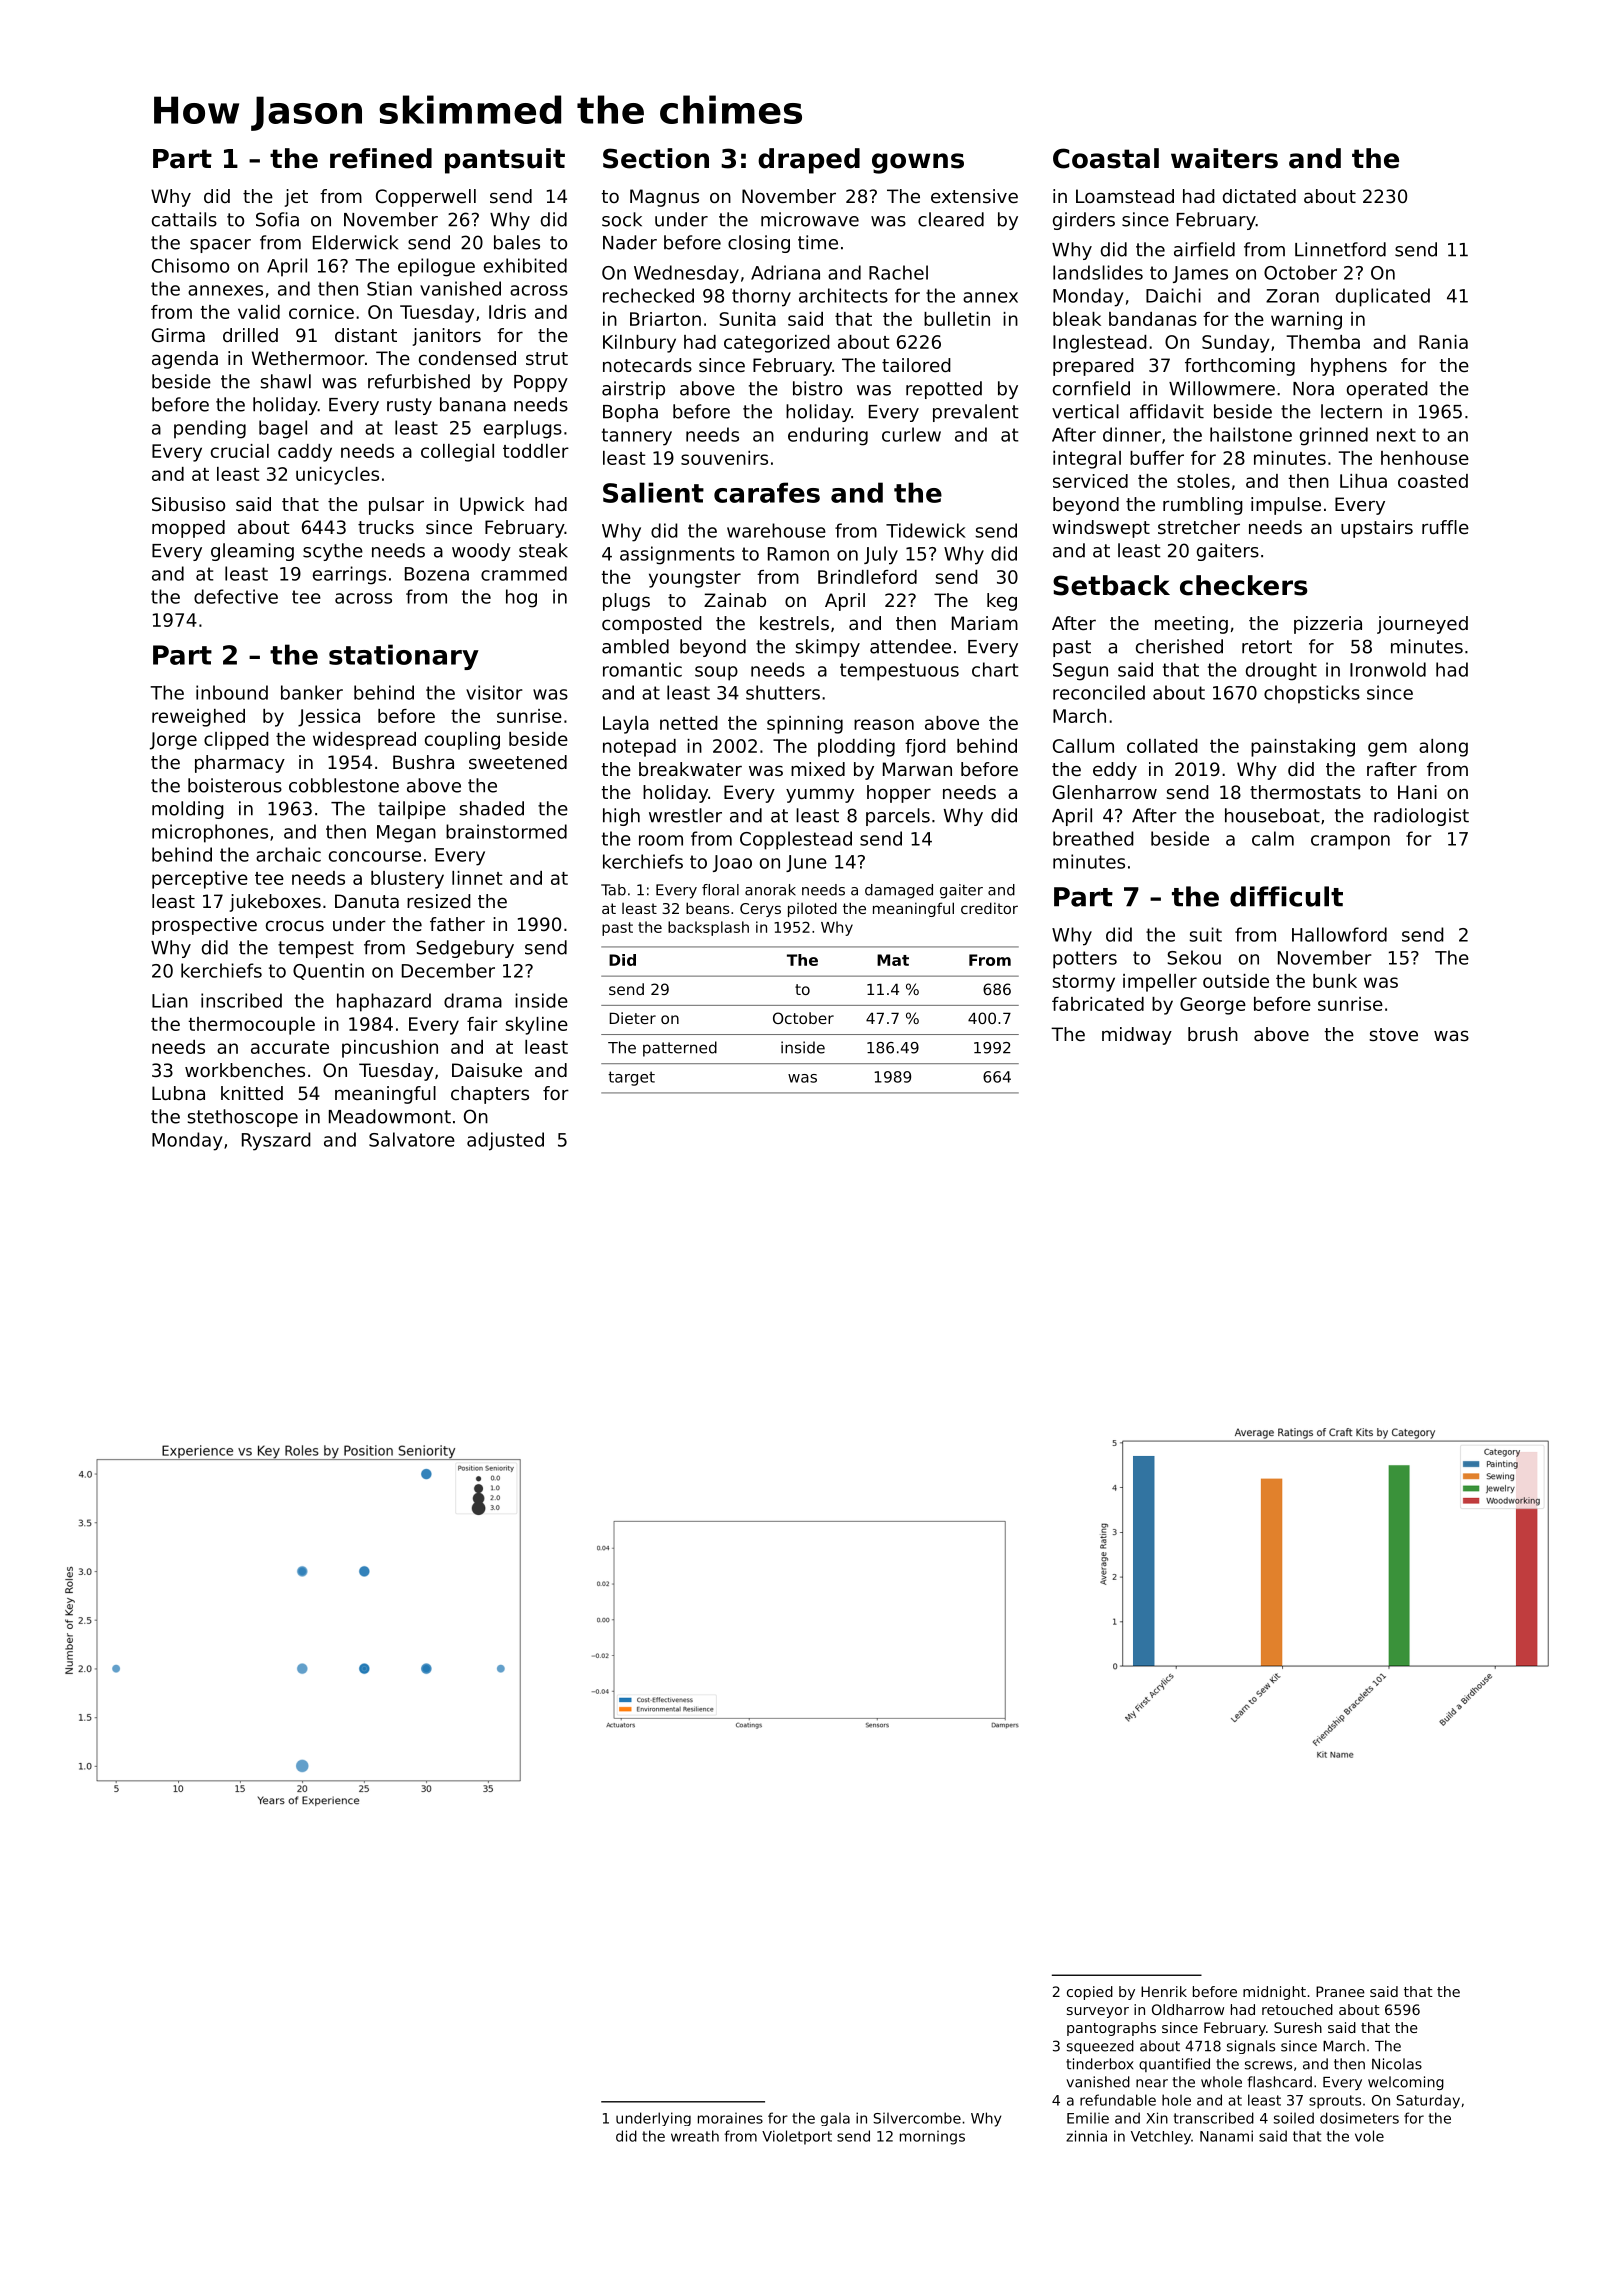 Image resolution: width=1620 pixels, height=2292 pixels. Describe the element at coordinates (412, 1139) in the screenshot. I see `Salvatore` at that location.
